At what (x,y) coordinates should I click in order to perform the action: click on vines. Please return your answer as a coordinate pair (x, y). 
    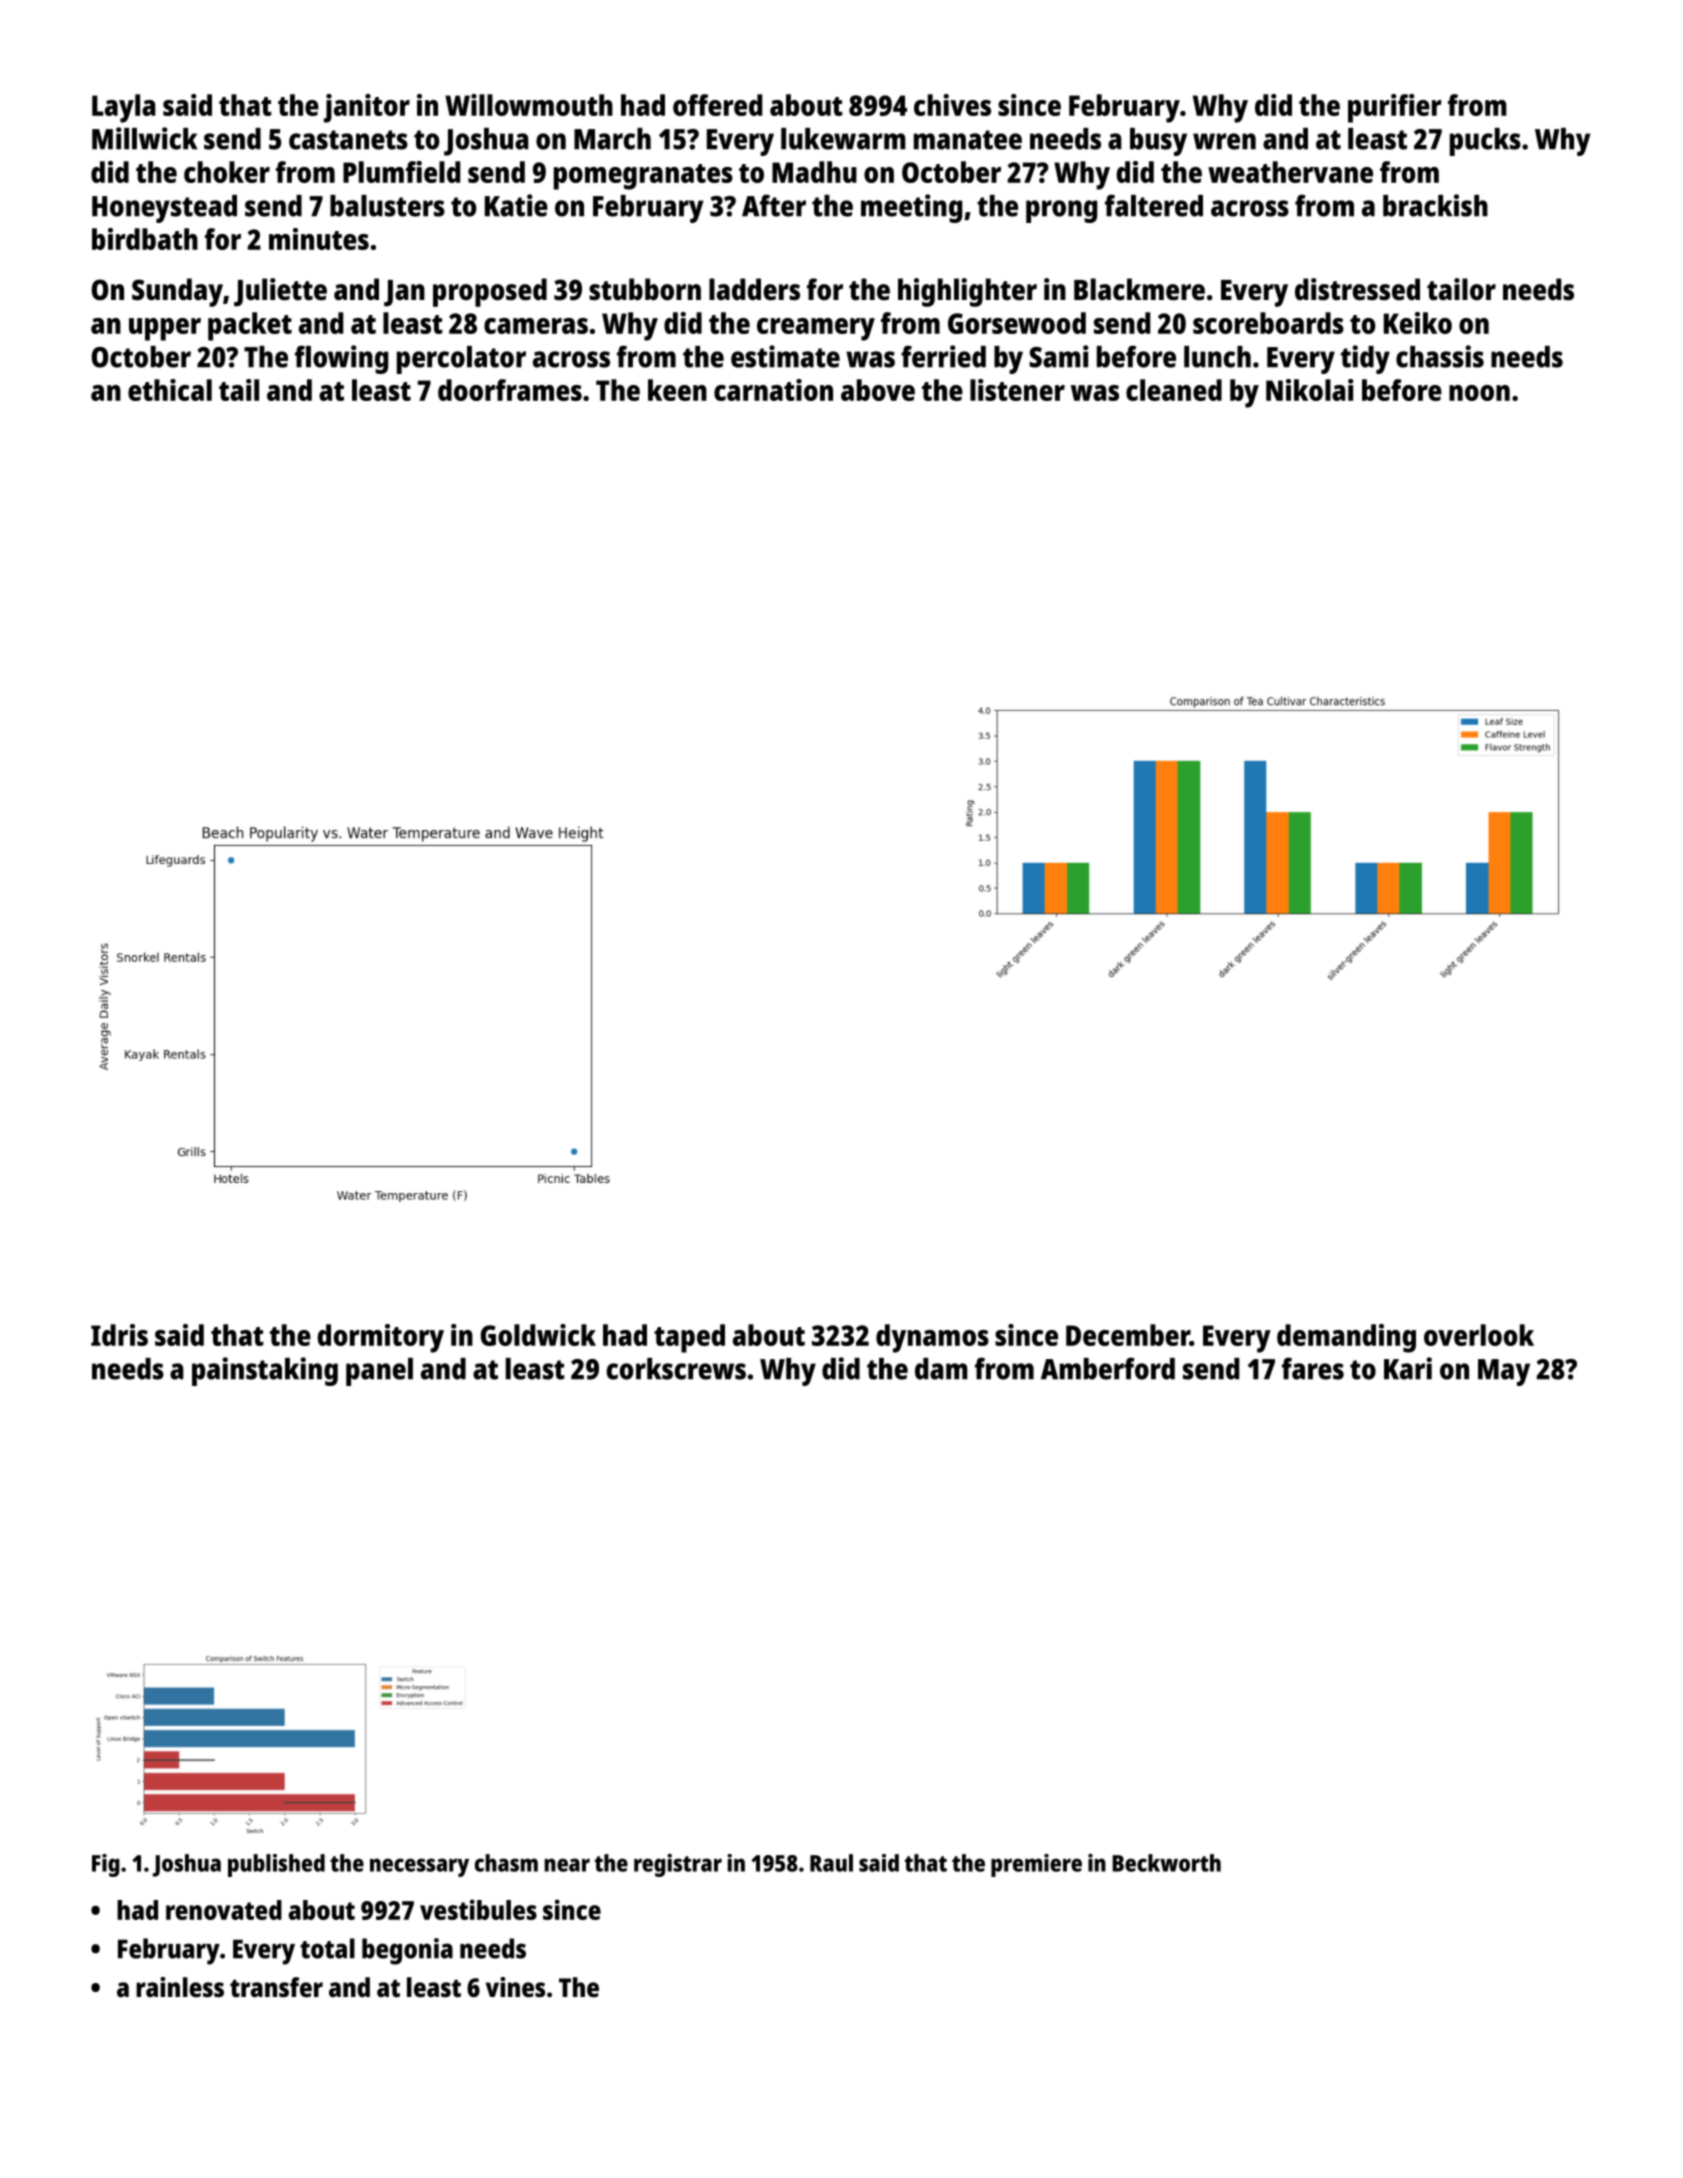
    Looking at the image, I should click on (515, 1987).
